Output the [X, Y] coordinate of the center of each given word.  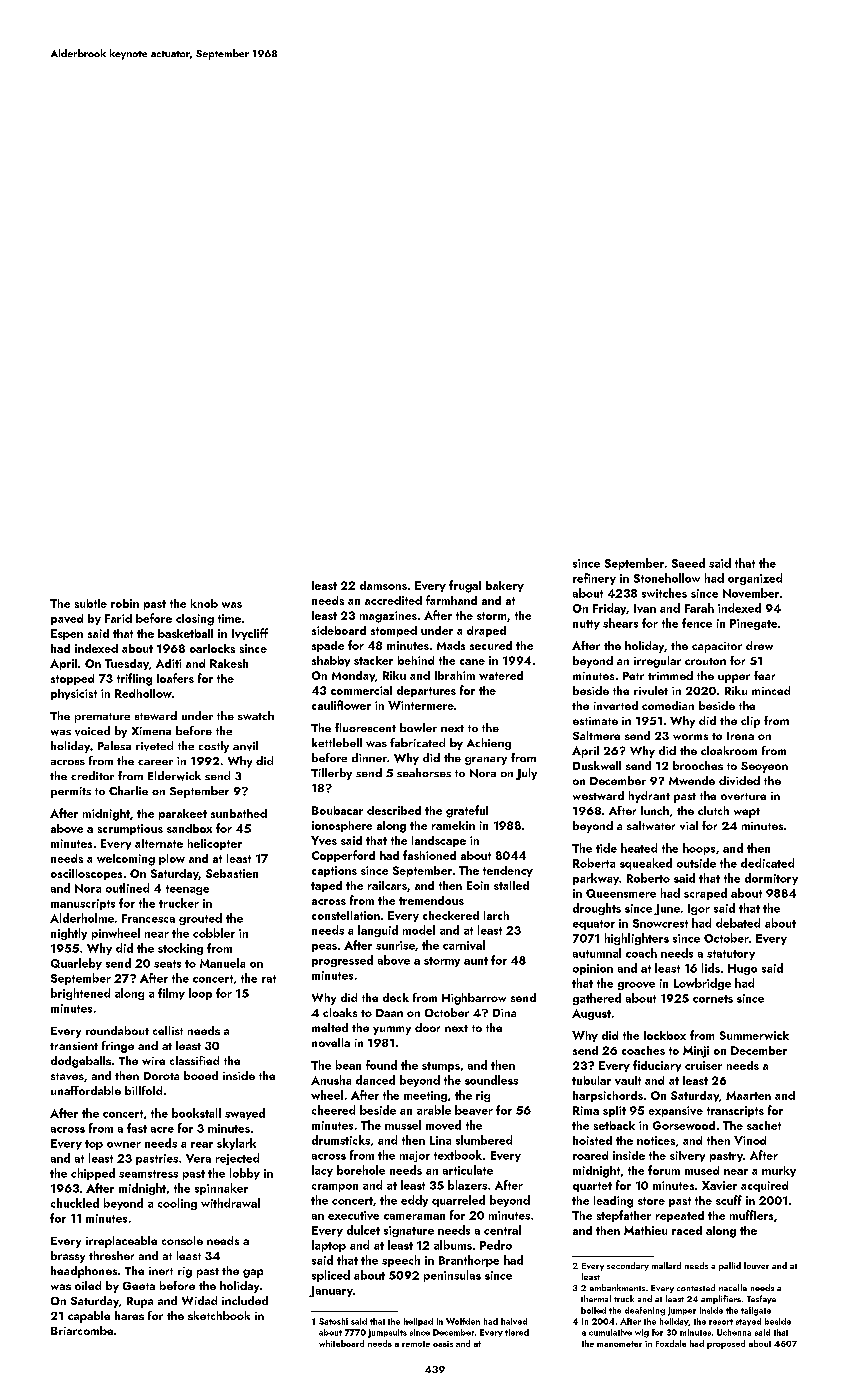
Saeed [688, 563]
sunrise [395, 945]
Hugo [742, 969]
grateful [467, 811]
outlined [127, 888]
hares [129, 1315]
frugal [465, 586]
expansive [676, 1111]
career [155, 762]
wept [747, 813]
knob [204, 603]
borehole [361, 1170]
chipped [93, 1174]
